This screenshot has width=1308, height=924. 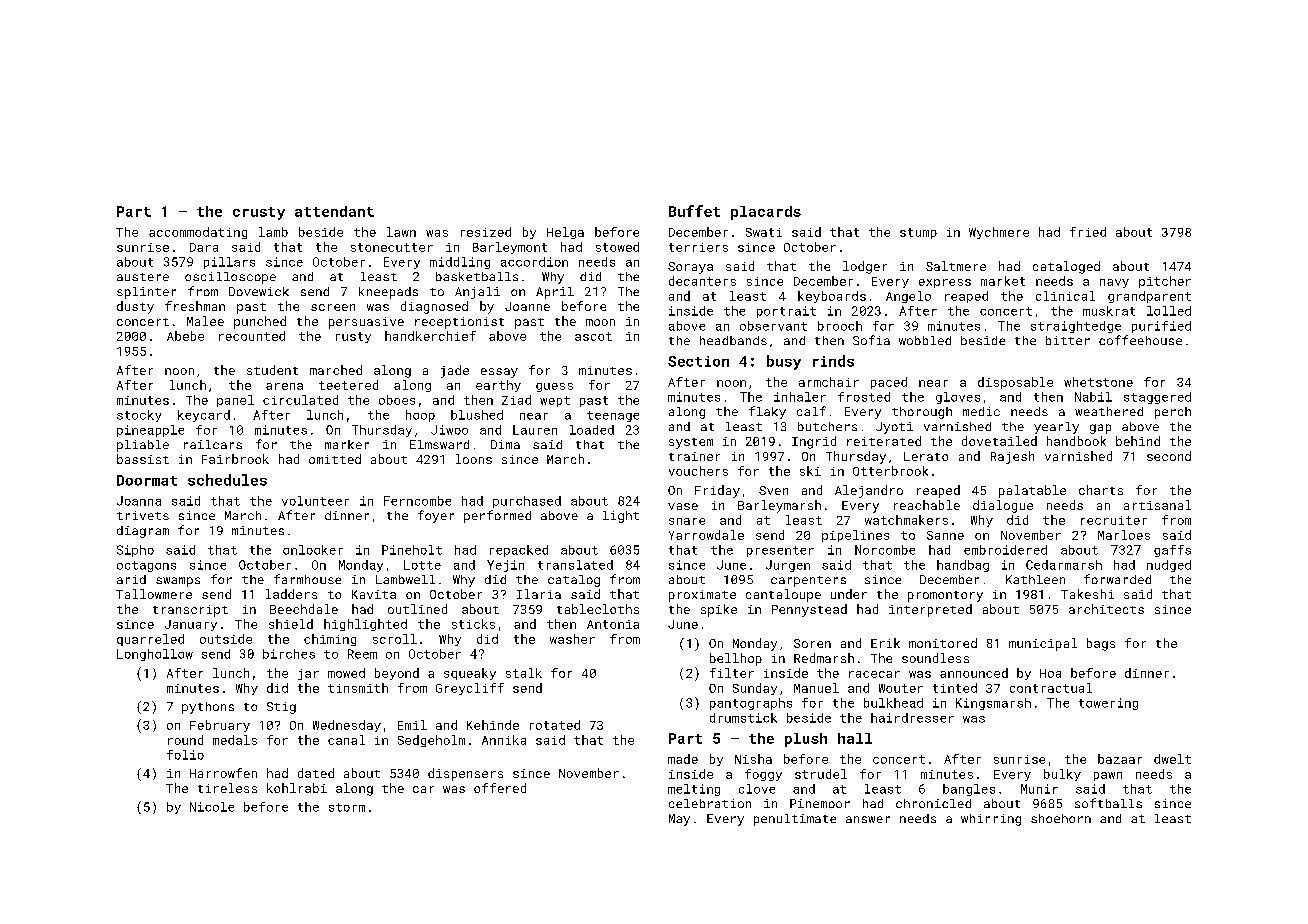 I want to click on farmhouse, so click(x=307, y=579).
